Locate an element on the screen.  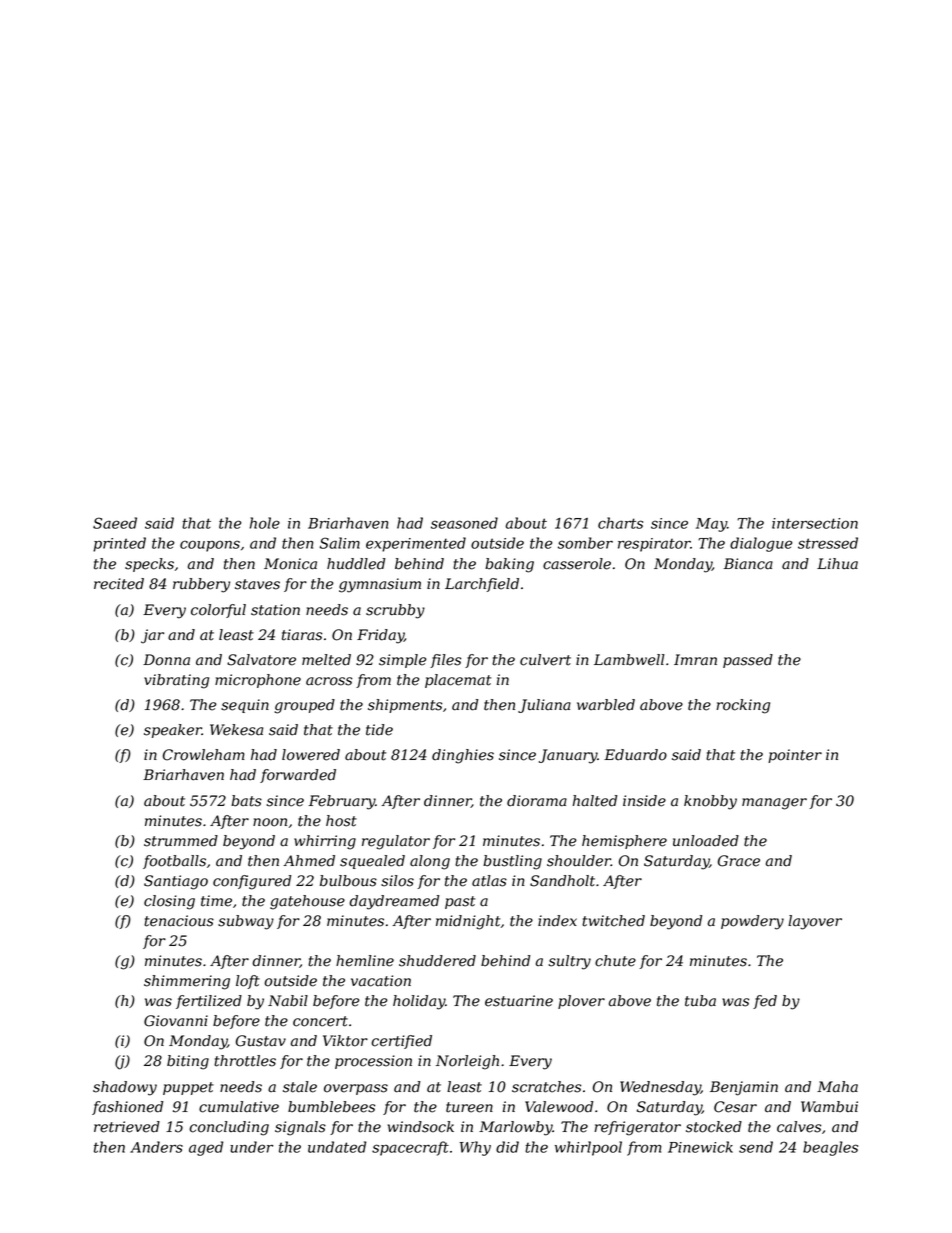
manager is located at coordinates (774, 804).
